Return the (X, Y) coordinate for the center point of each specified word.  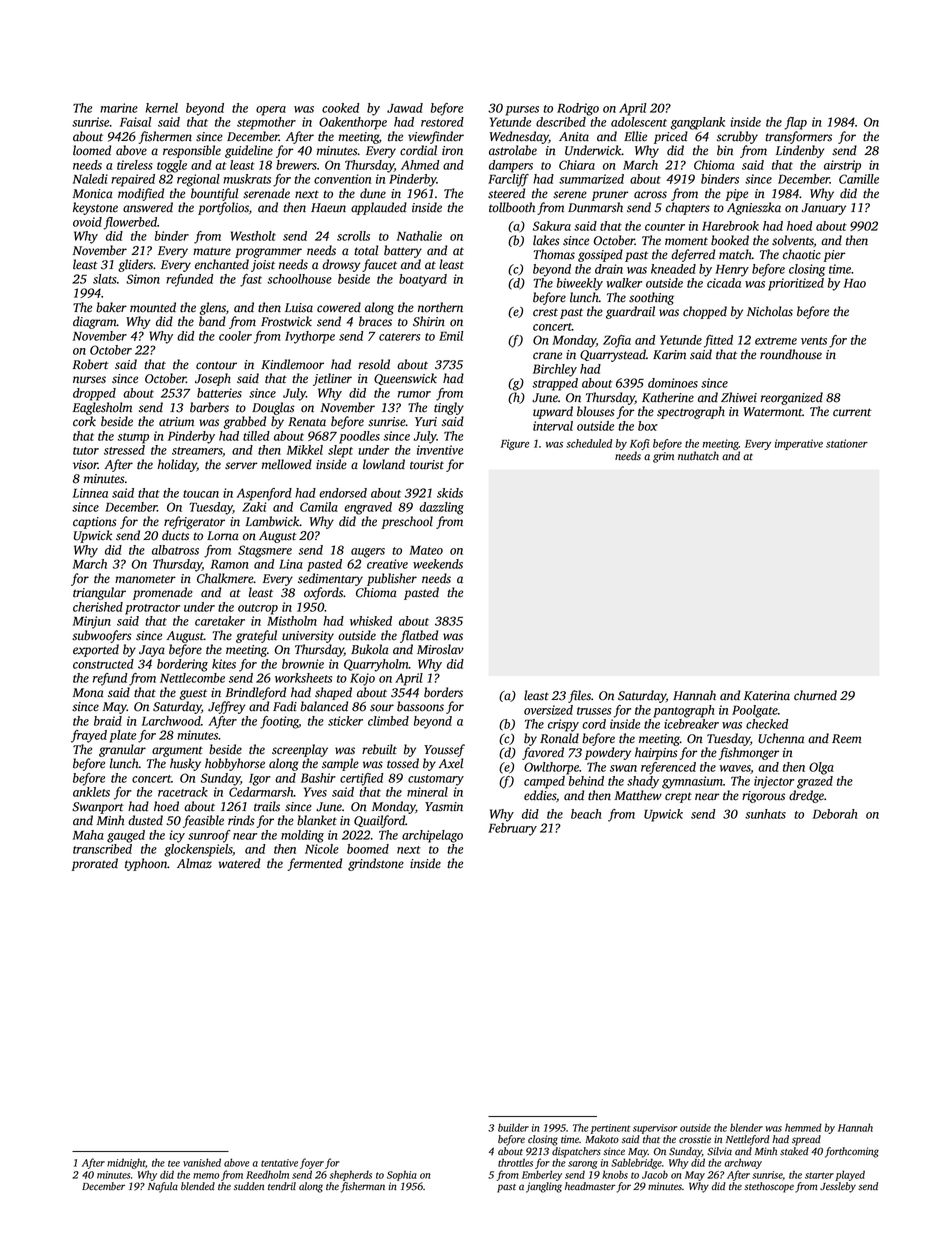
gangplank (697, 123)
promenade (163, 593)
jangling (544, 1187)
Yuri (426, 421)
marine (119, 108)
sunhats (765, 814)
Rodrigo (578, 109)
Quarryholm (376, 665)
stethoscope (769, 1187)
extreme (776, 341)
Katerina (767, 696)
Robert (90, 364)
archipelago (432, 836)
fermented (315, 864)
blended (198, 1186)
